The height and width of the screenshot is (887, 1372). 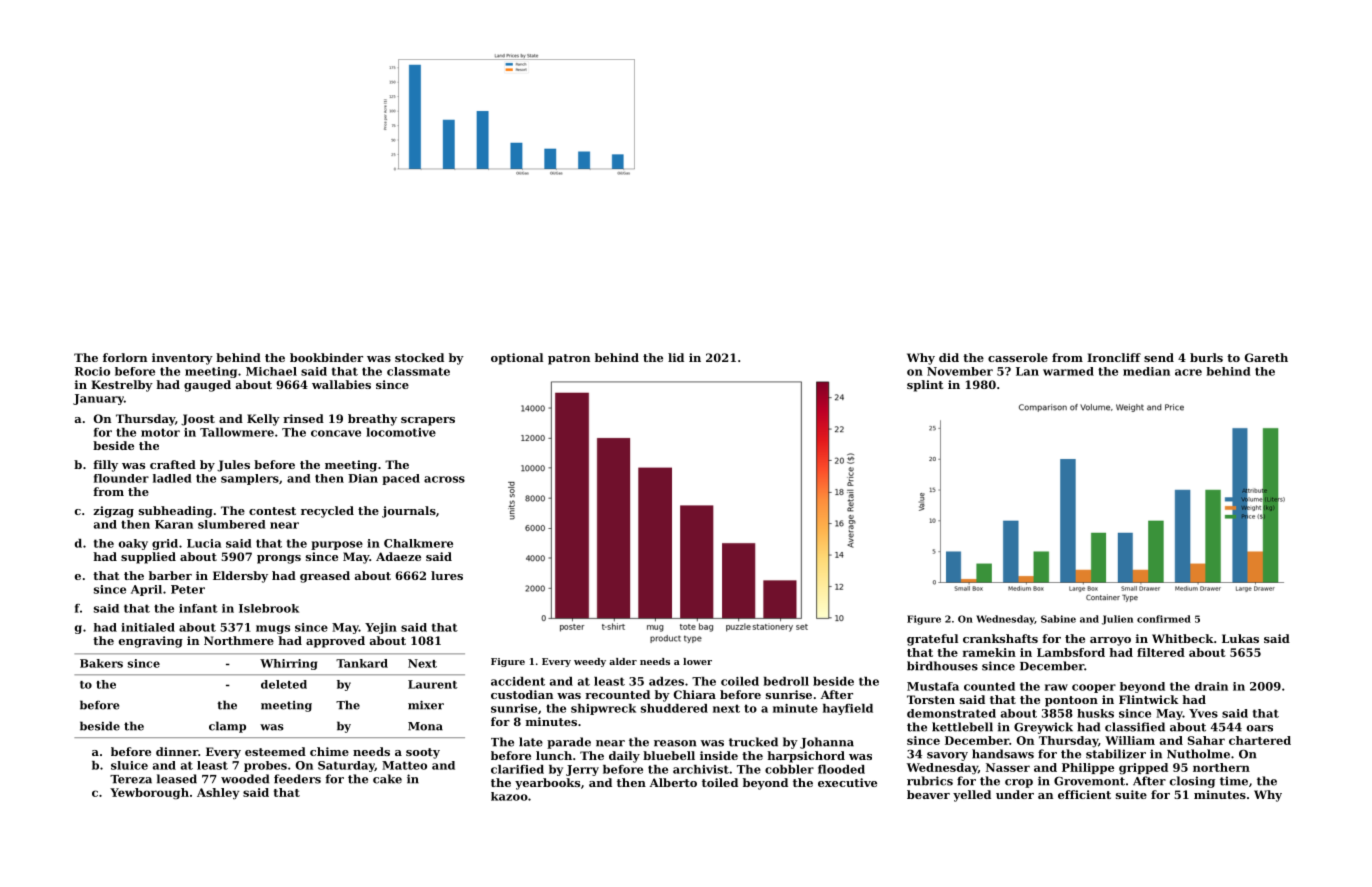 I want to click on patron, so click(x=569, y=359).
